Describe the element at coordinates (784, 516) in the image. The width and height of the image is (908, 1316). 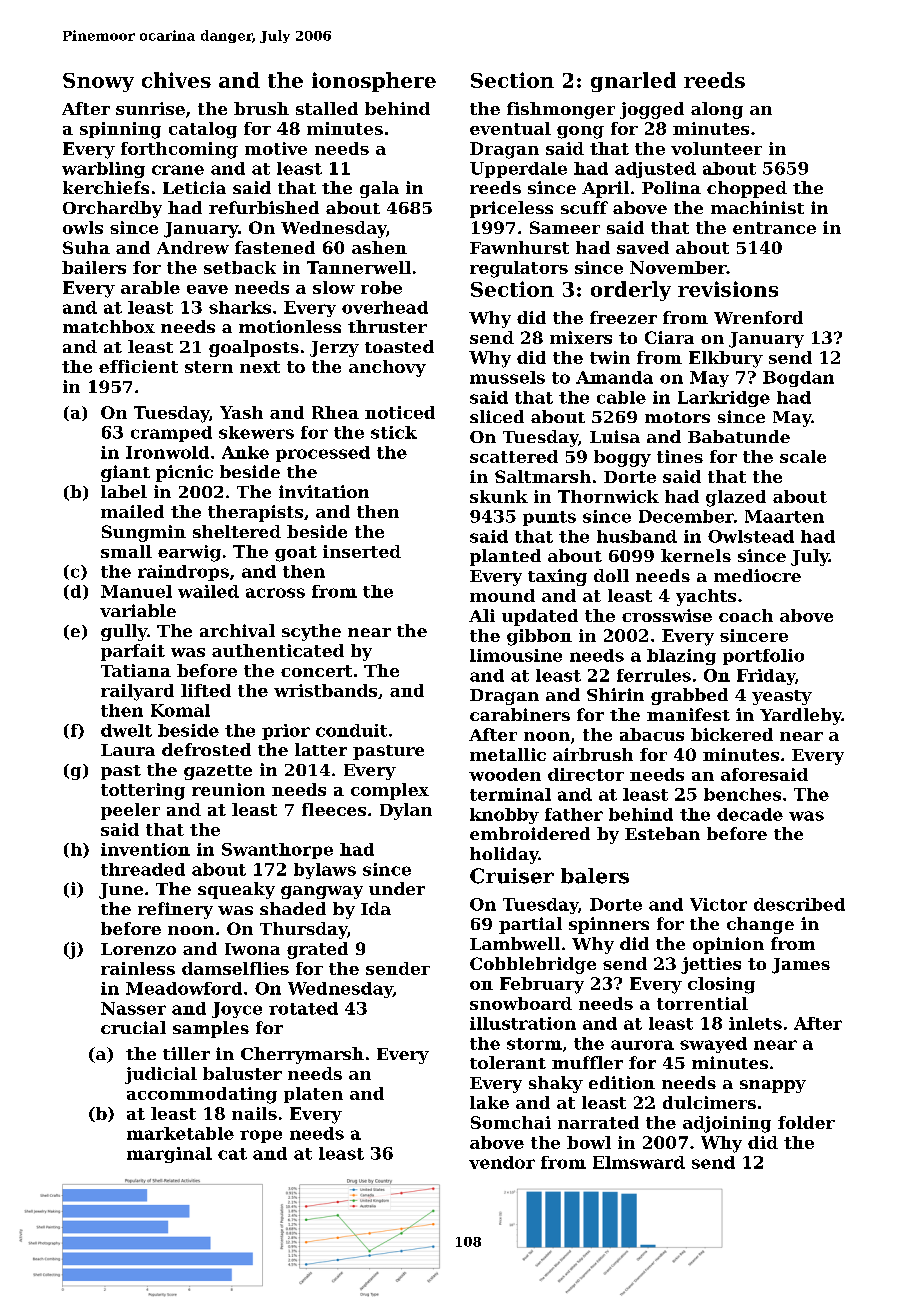
I see `Maarten` at that location.
